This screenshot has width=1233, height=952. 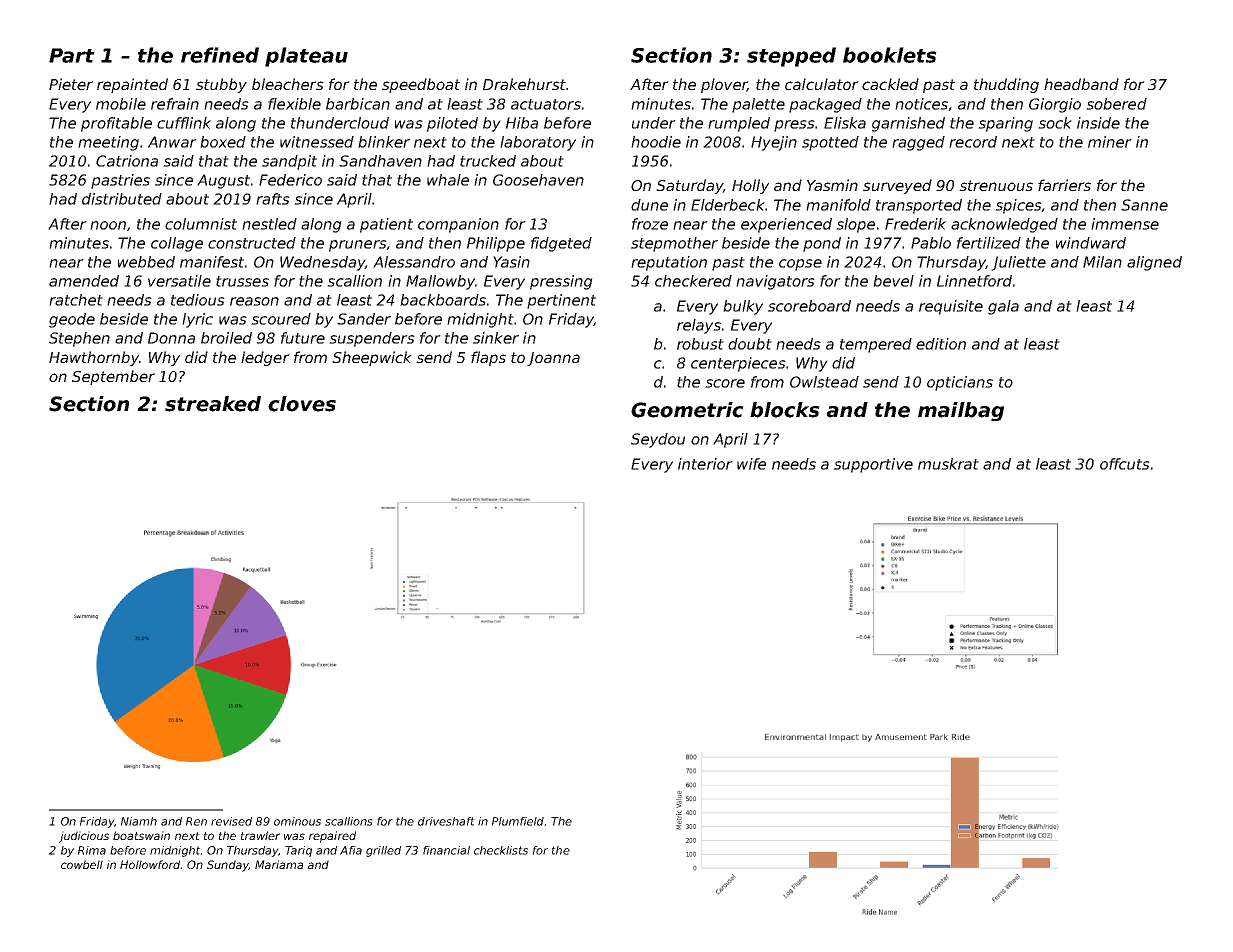 I want to click on sobered, so click(x=1116, y=104).
